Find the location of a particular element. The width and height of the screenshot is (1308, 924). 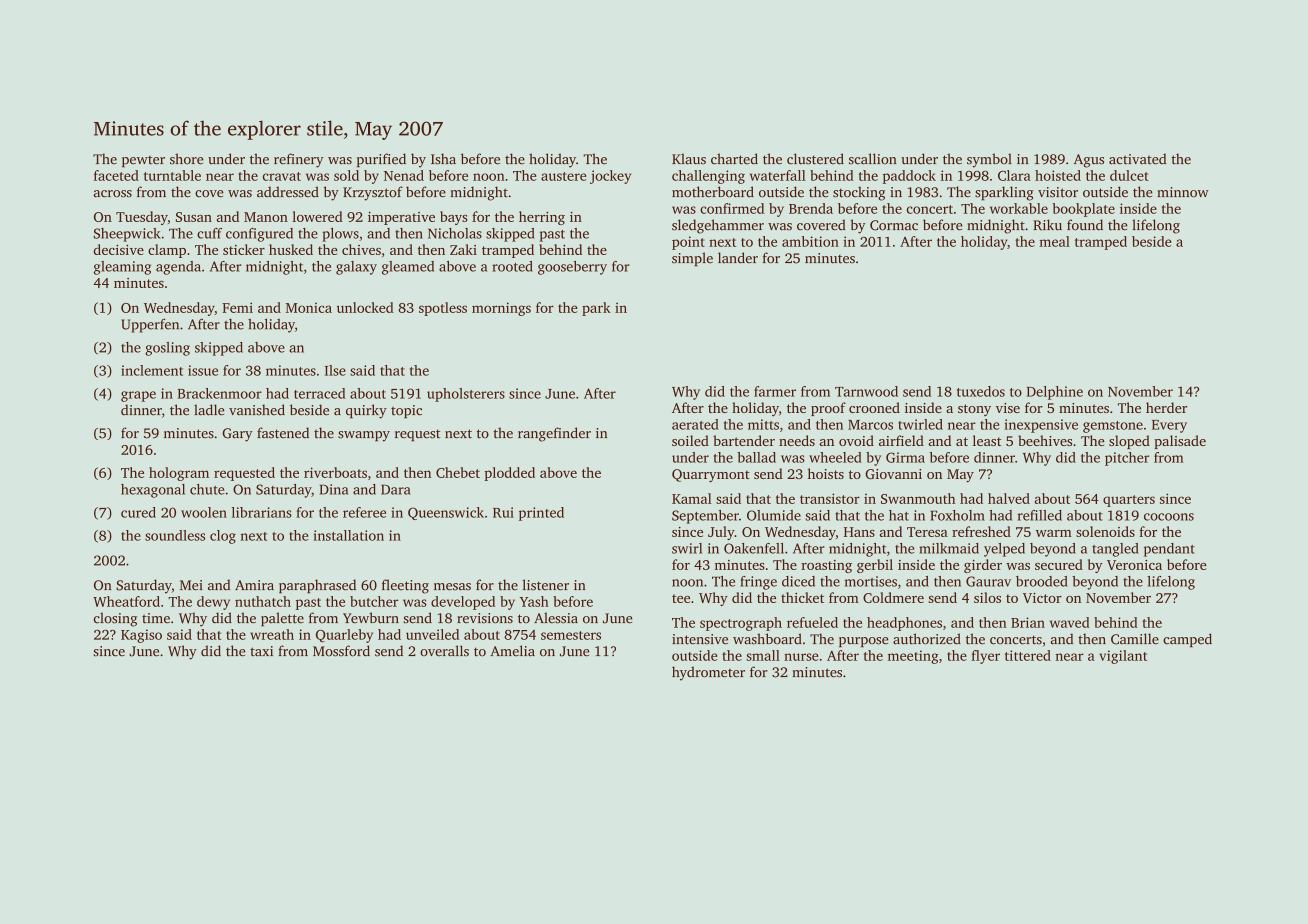

cocoons is located at coordinates (1169, 517).
